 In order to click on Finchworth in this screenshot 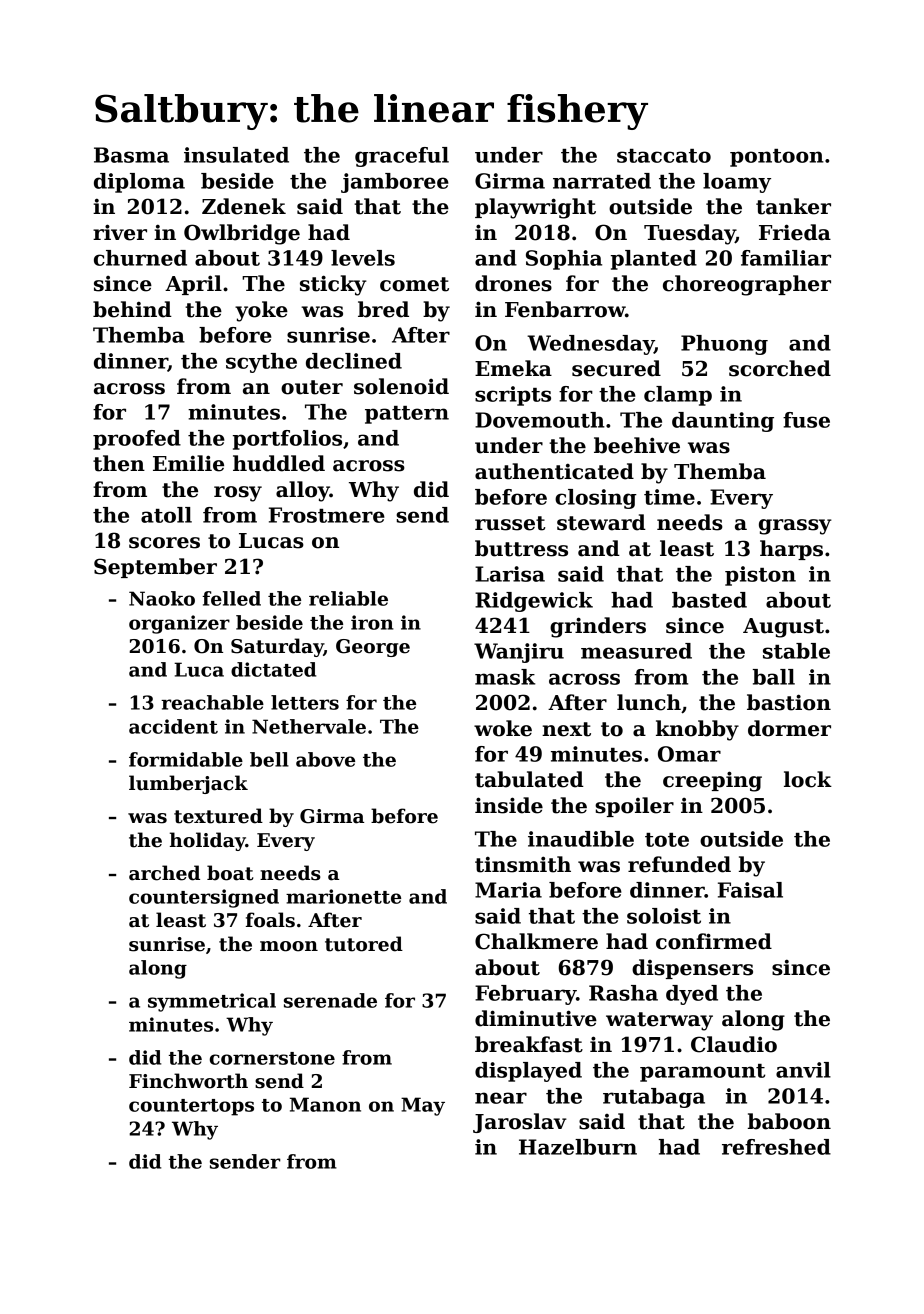, I will do `click(188, 1081)`.
